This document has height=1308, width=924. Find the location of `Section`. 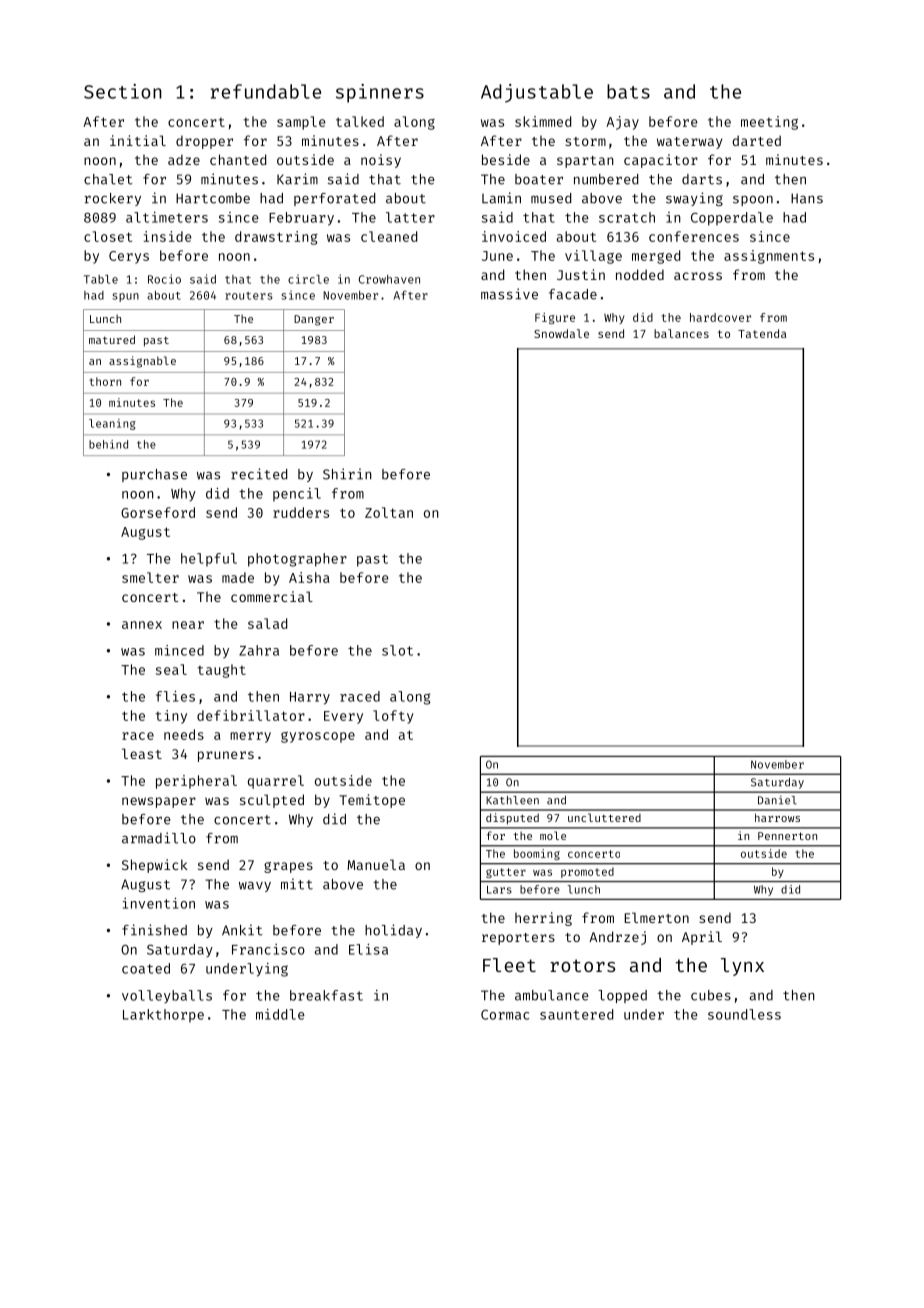

Section is located at coordinates (123, 91).
